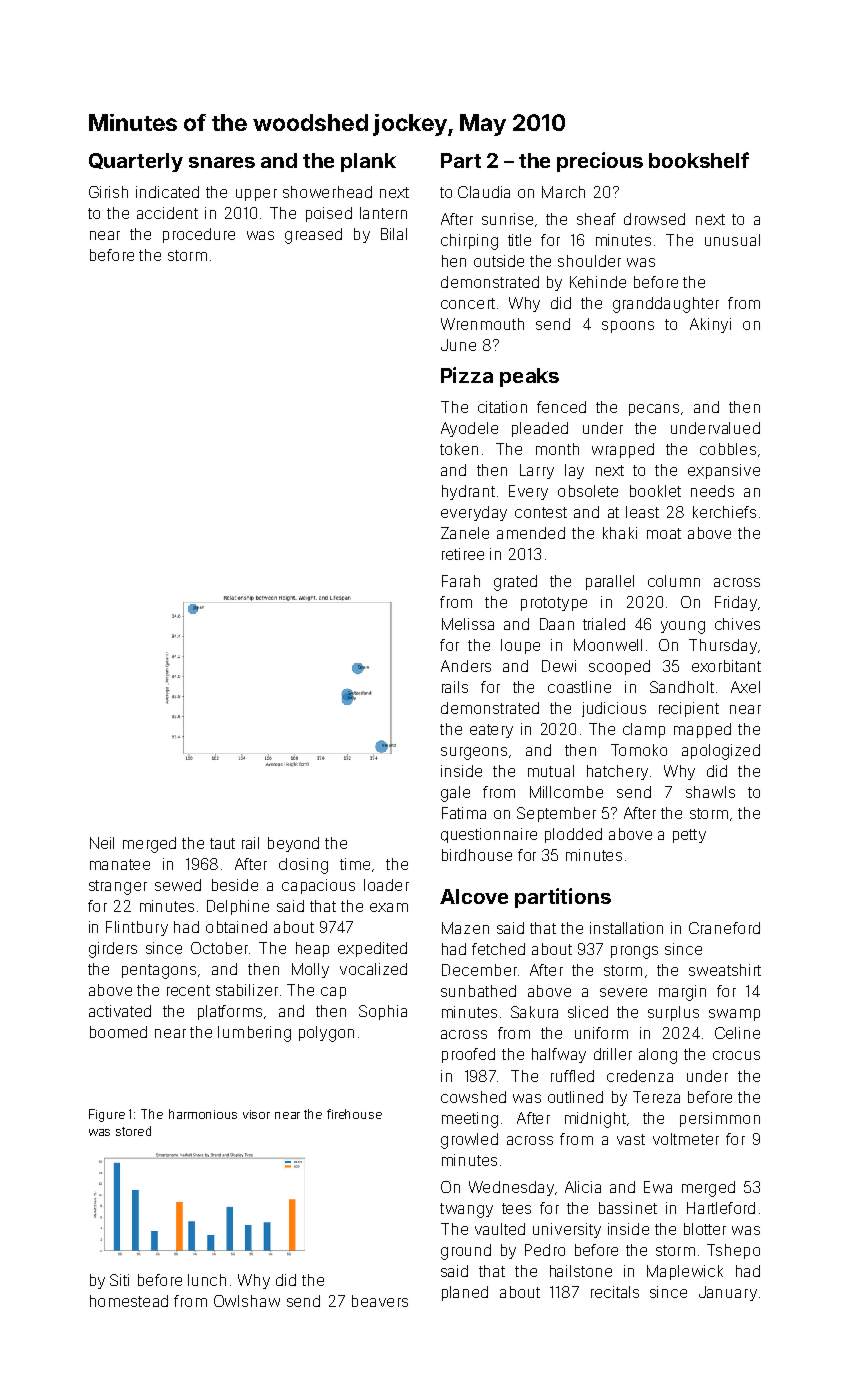 The image size is (849, 1400). I want to click on Figure, so click(107, 1115).
